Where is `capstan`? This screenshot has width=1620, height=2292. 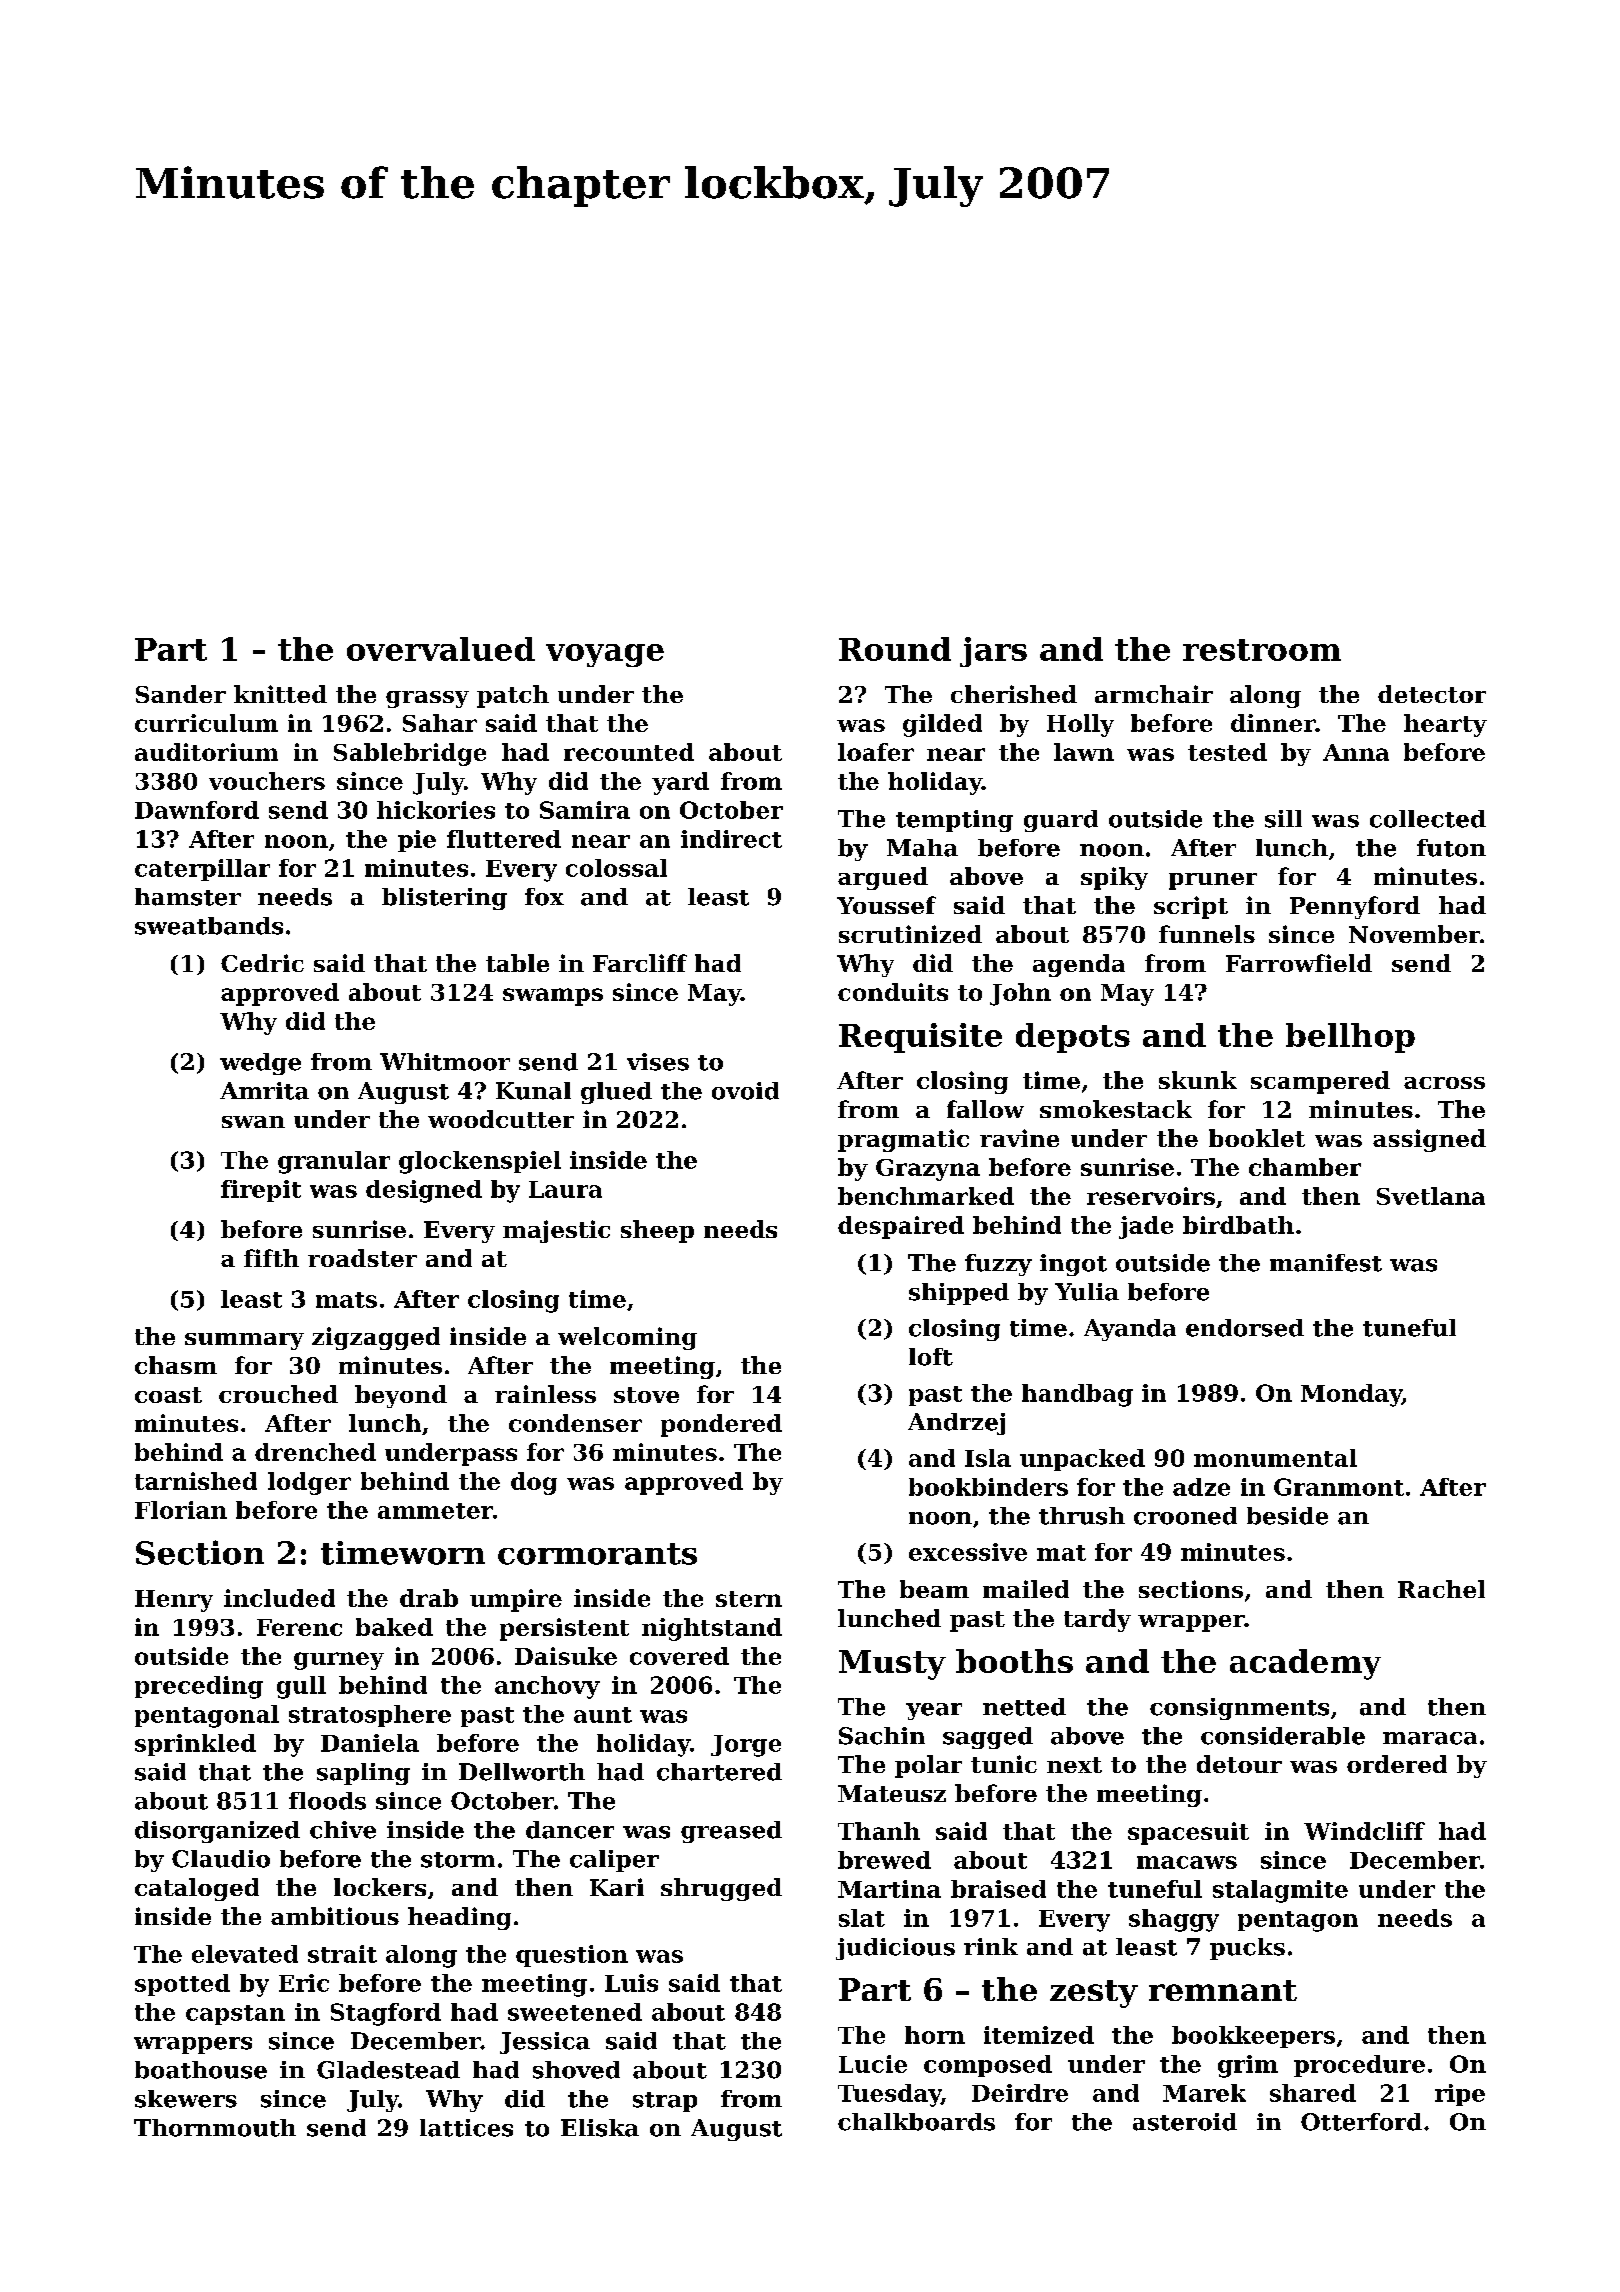 capstan is located at coordinates (235, 2015).
